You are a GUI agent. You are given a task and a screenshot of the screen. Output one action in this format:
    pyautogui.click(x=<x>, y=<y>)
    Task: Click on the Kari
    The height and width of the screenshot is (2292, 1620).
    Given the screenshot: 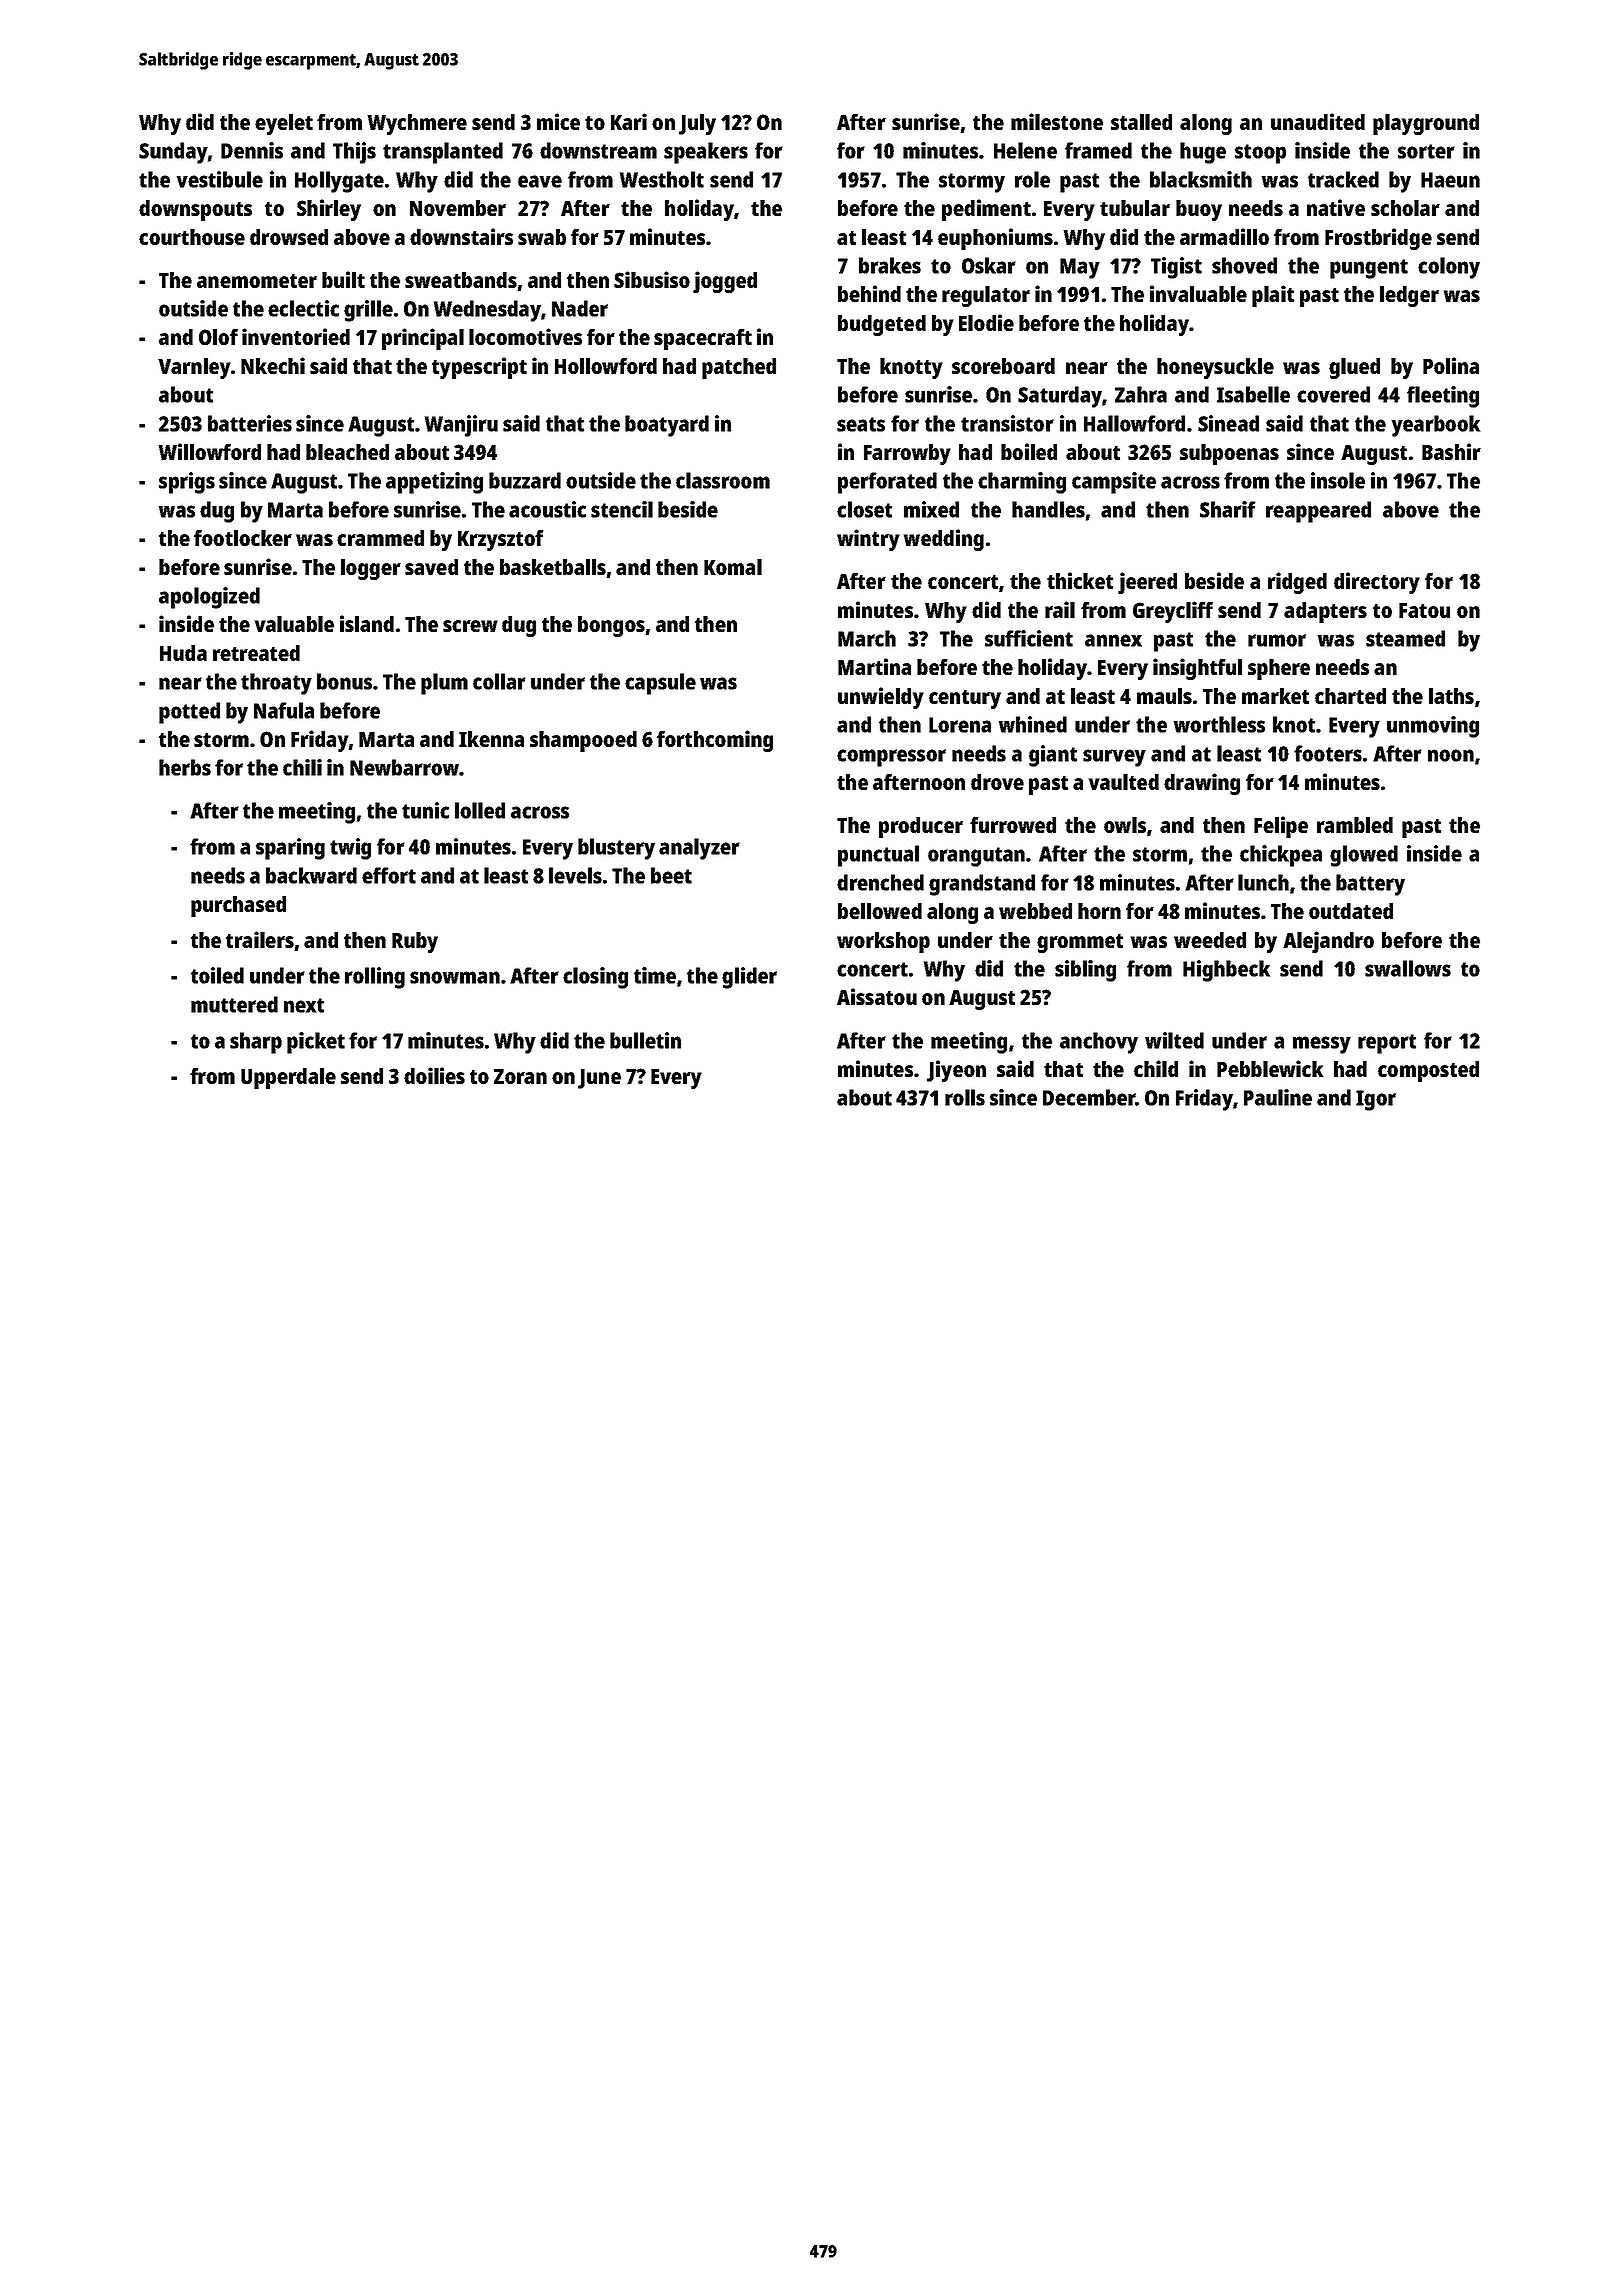 What is the action you would take?
    pyautogui.click(x=629, y=121)
